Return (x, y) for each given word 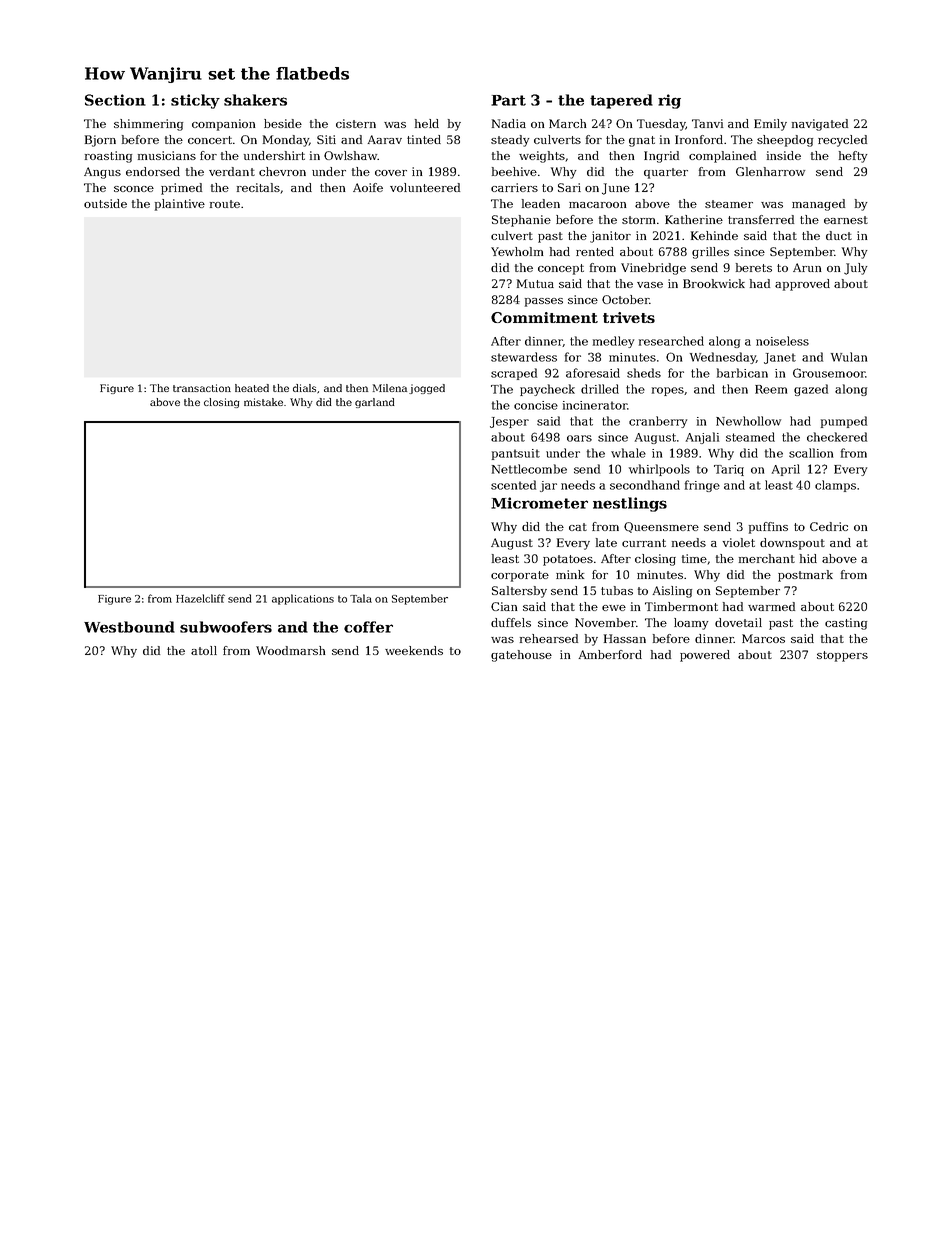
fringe (702, 486)
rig (669, 101)
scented (513, 485)
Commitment (544, 317)
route (225, 204)
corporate (520, 576)
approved (802, 285)
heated (252, 388)
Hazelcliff (200, 598)
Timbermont (681, 606)
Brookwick (714, 283)
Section (115, 100)
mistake (263, 402)
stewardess (524, 357)
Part (508, 100)
